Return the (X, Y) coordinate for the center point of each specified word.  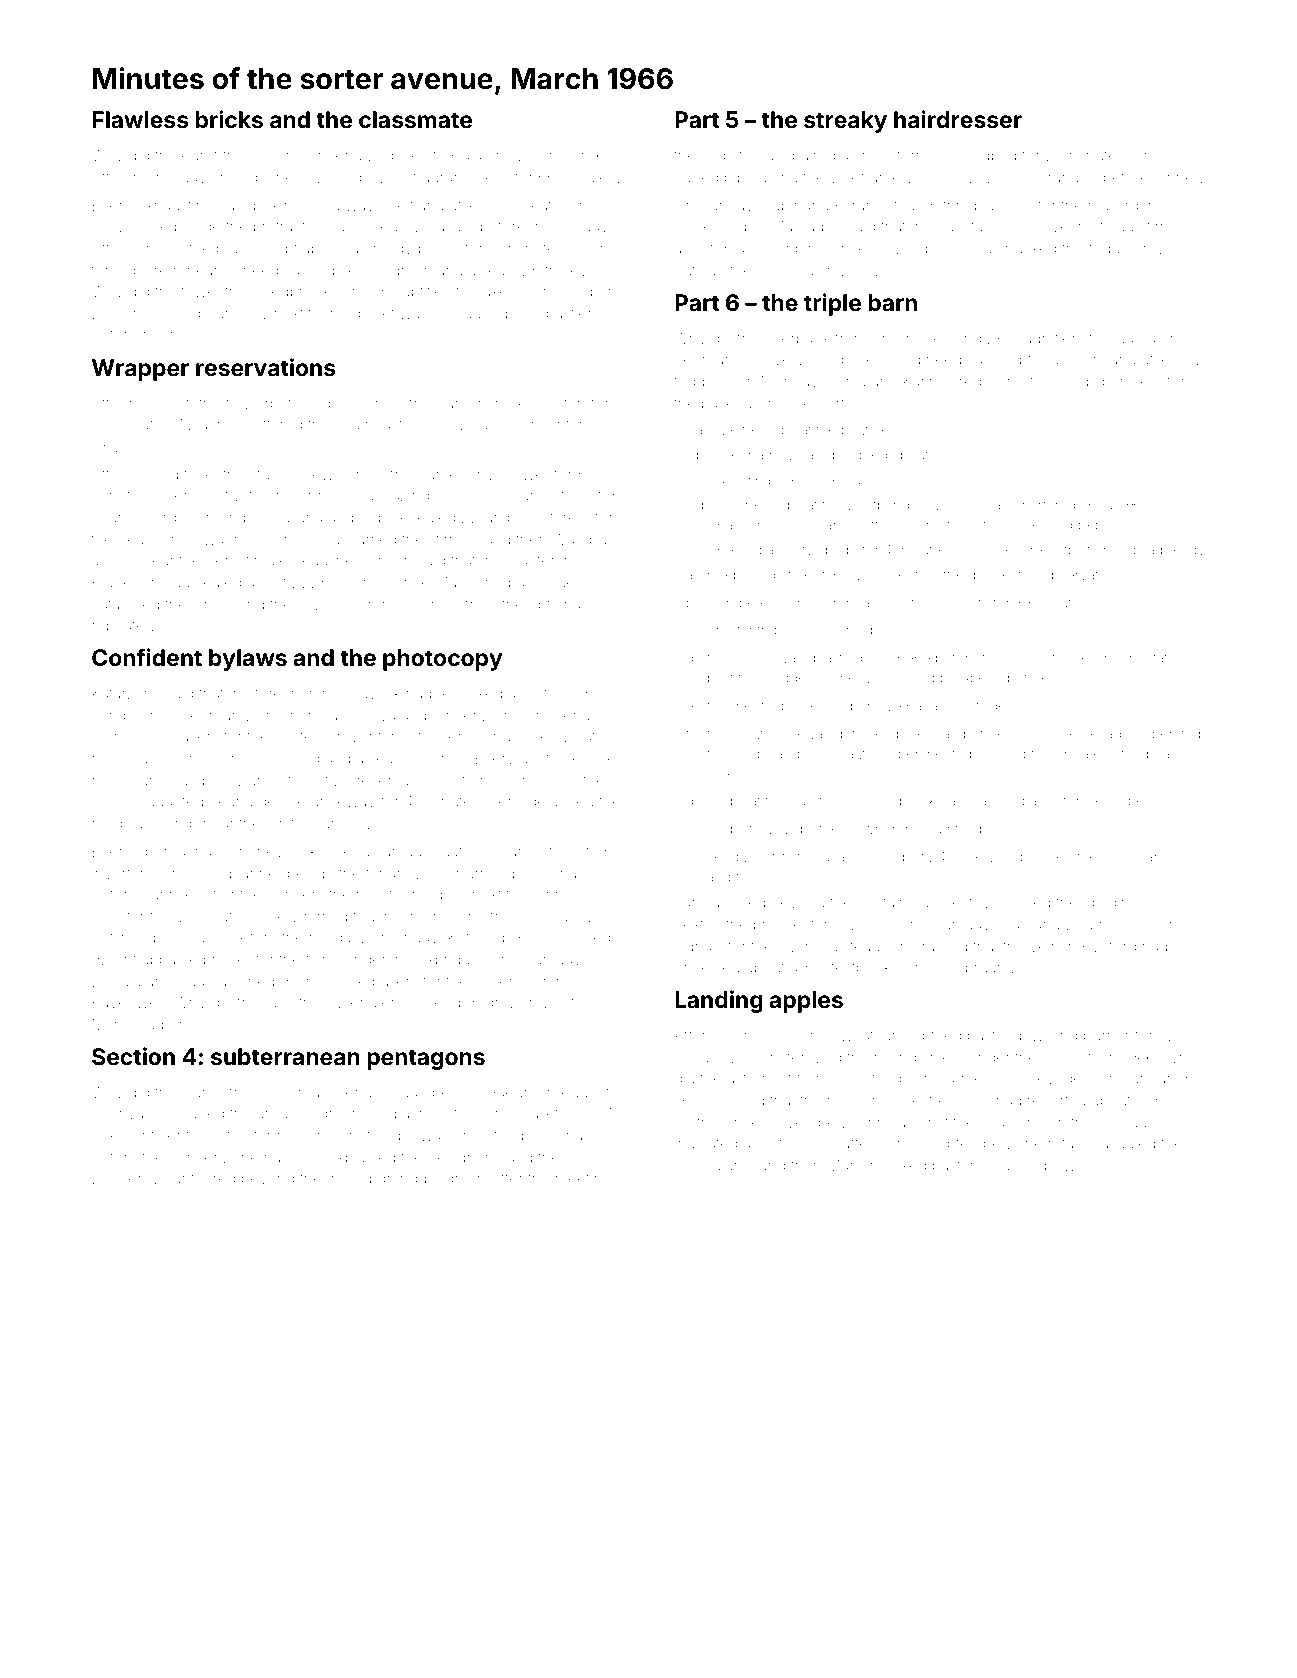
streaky (845, 122)
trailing (349, 1181)
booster (118, 916)
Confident (147, 657)
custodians (712, 1166)
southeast (368, 424)
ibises (408, 155)
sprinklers (1128, 383)
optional (555, 606)
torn (911, 155)
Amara (912, 946)
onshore (497, 403)
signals (699, 948)
